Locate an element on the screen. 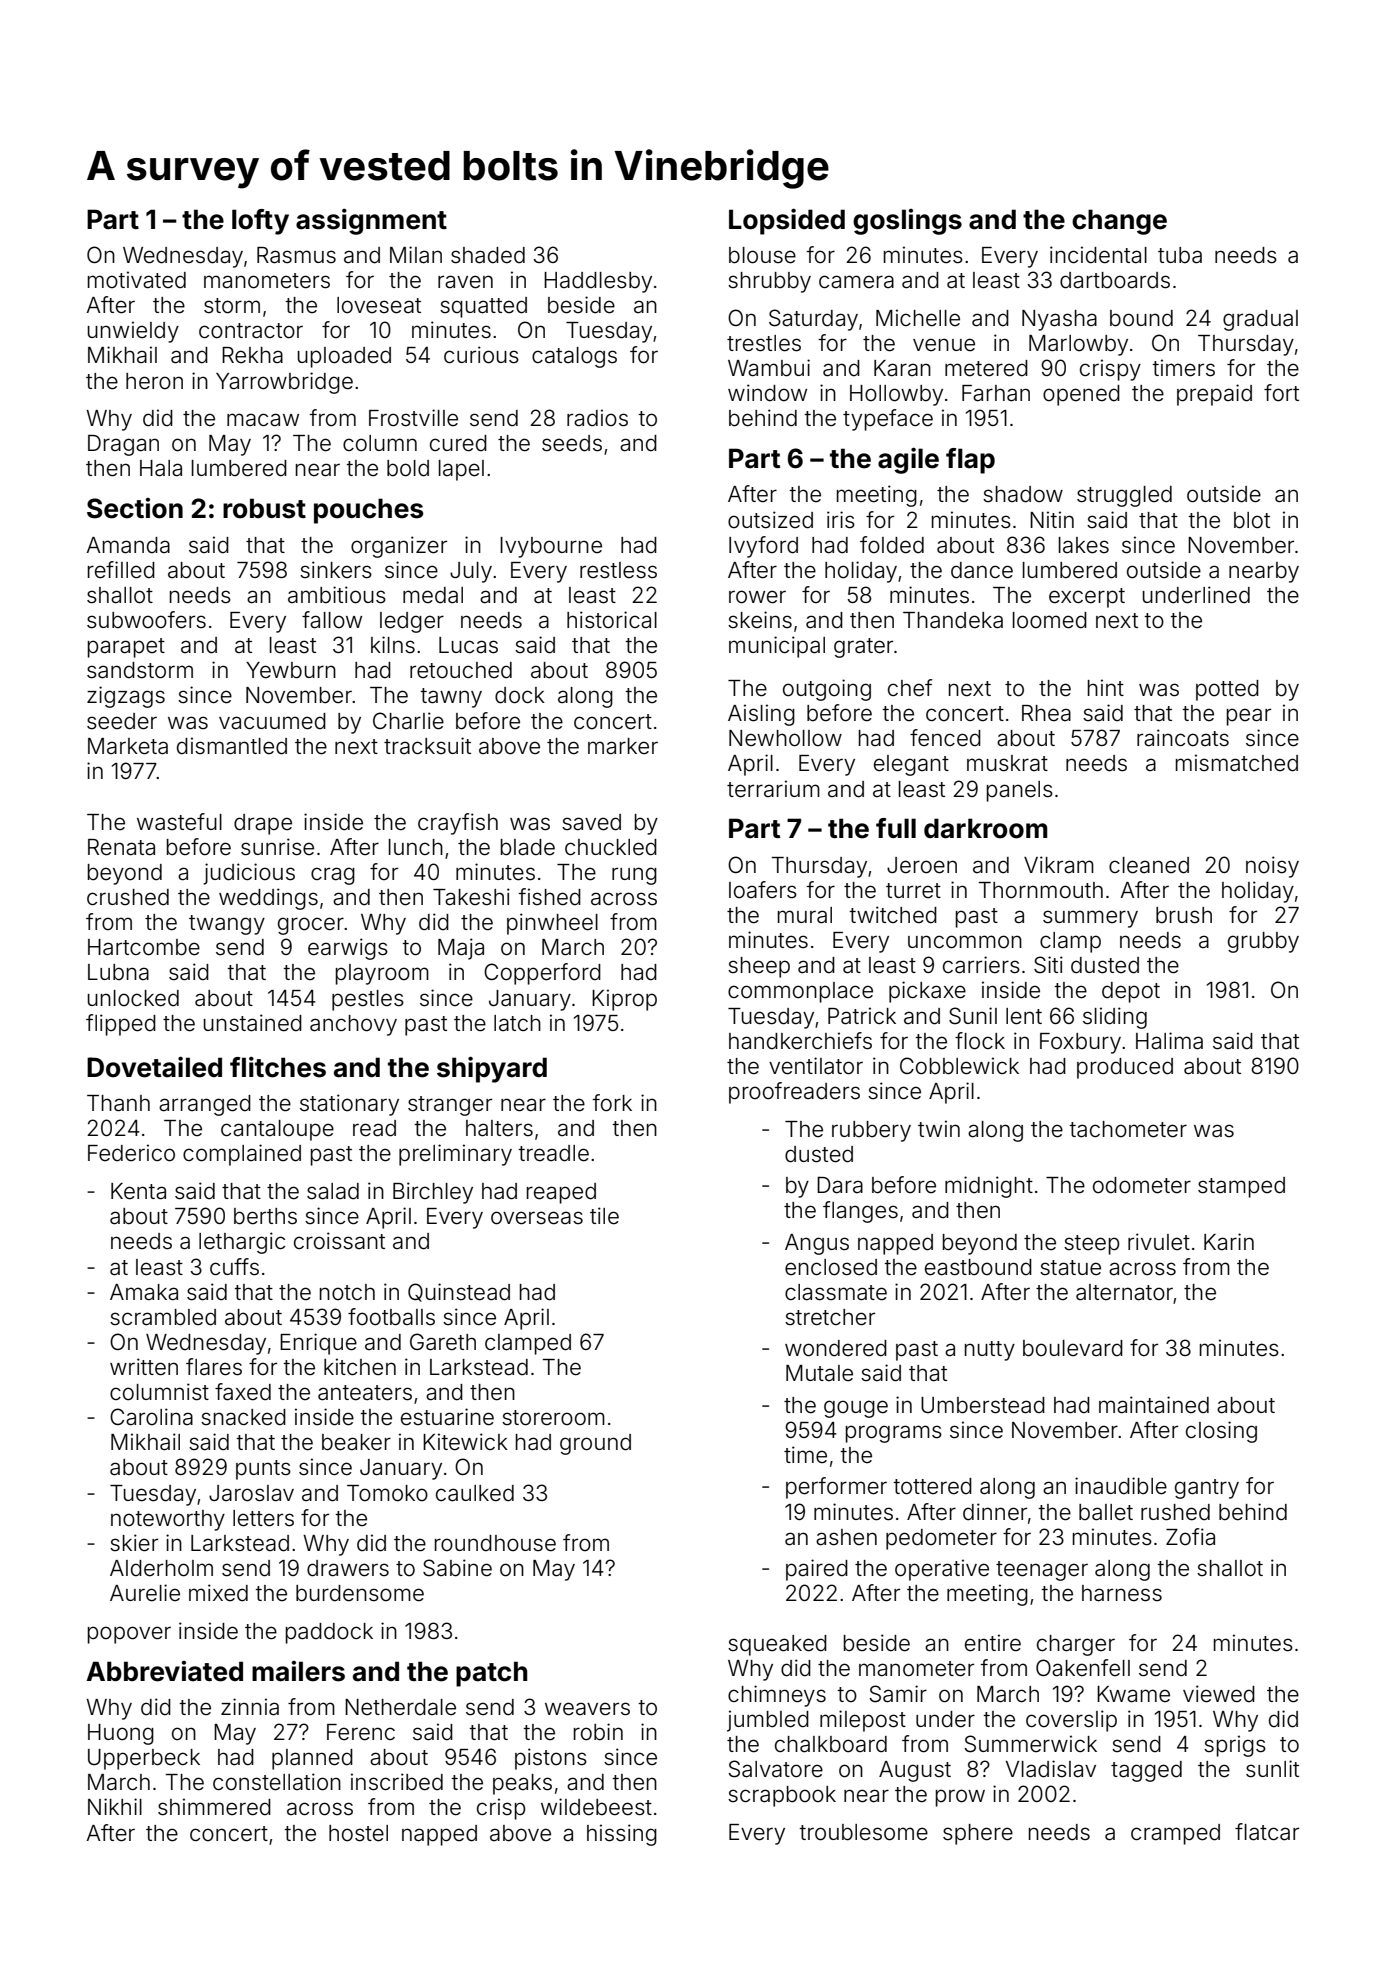 This screenshot has width=1386, height=1969. Kenta is located at coordinates (138, 1191).
